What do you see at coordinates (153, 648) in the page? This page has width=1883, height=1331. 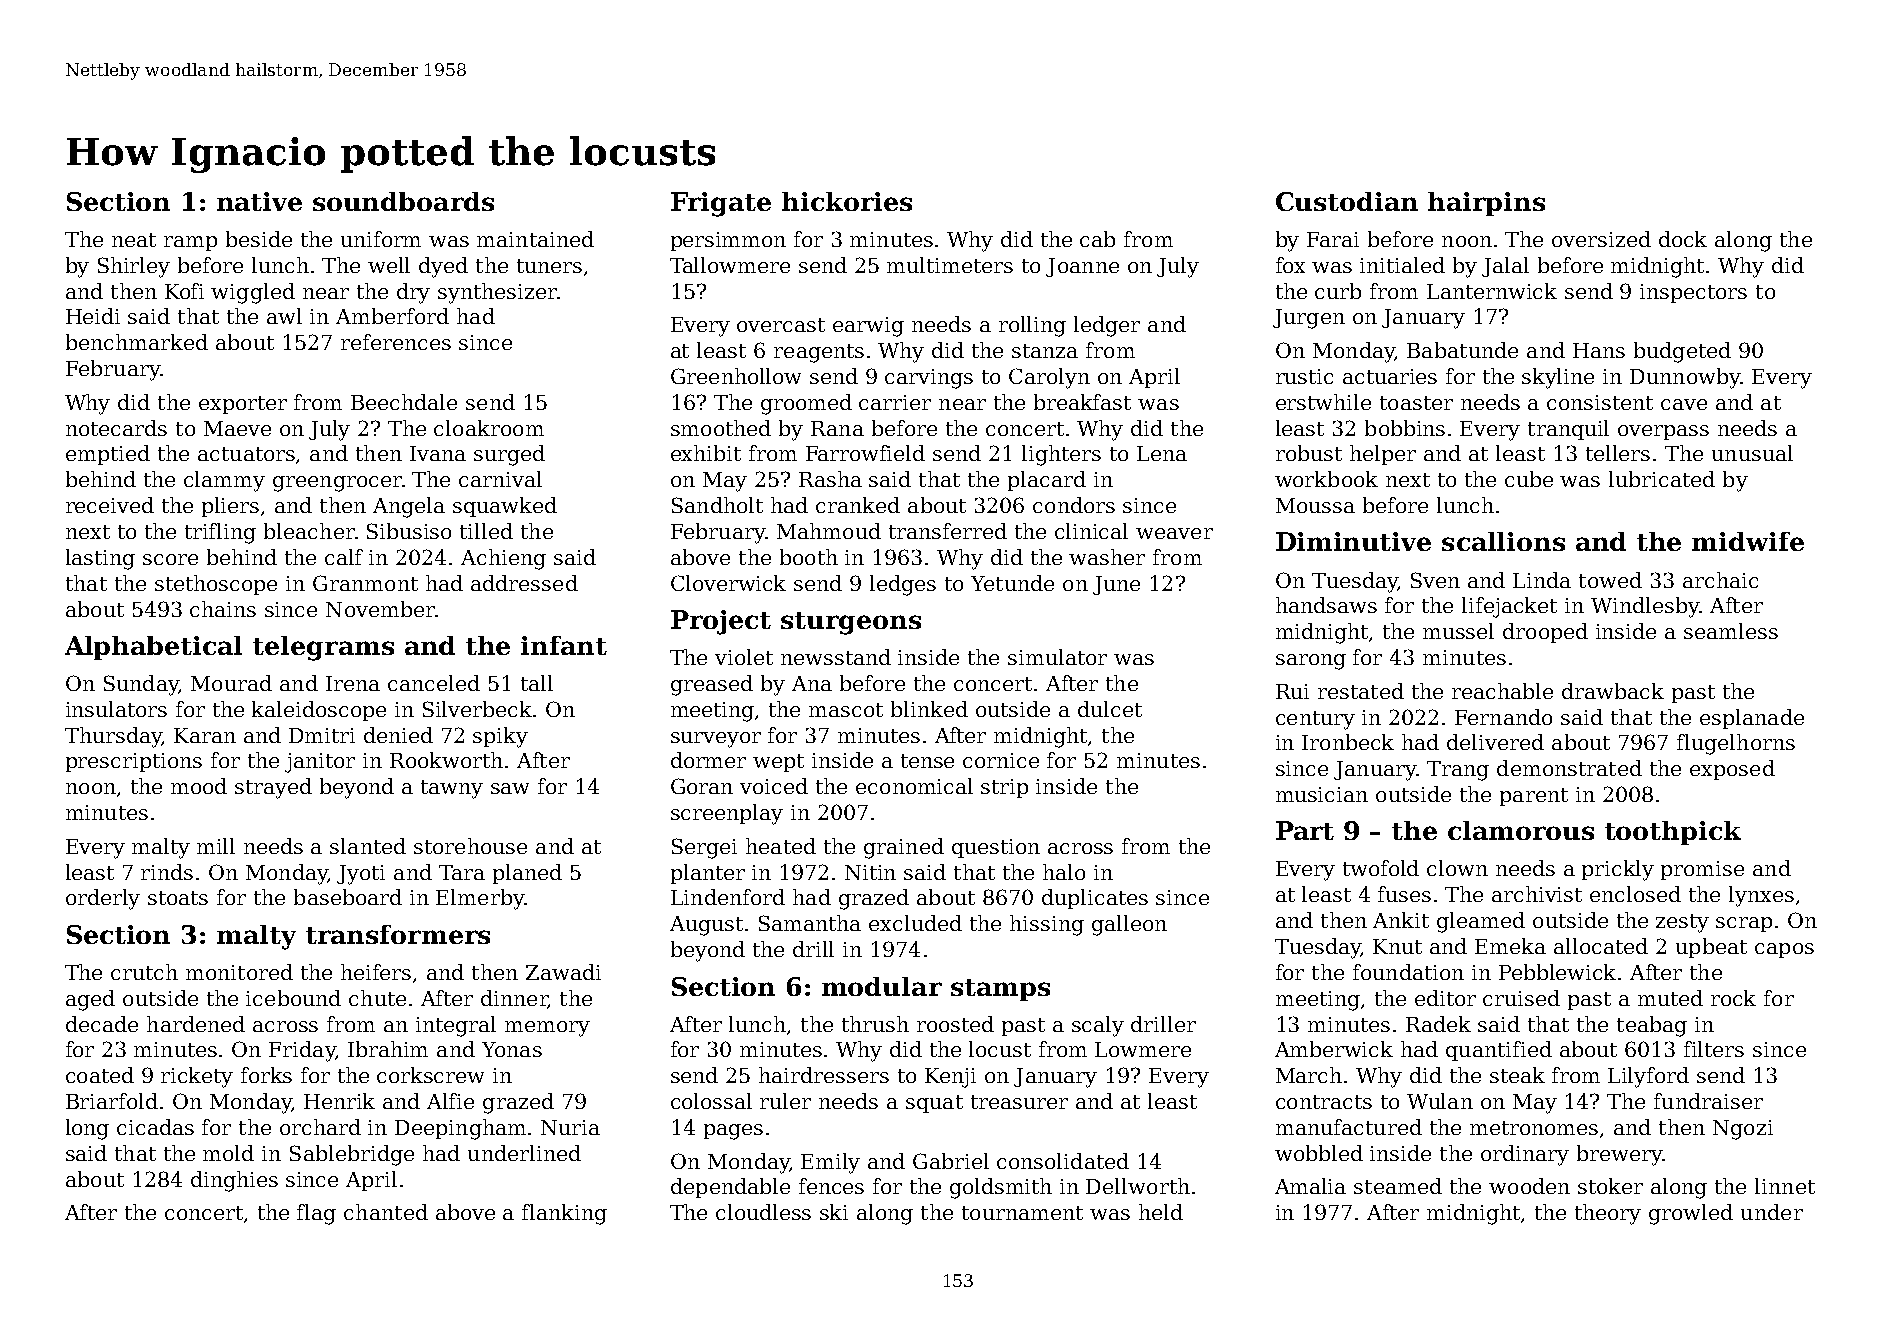 I see `Alphabetical` at bounding box center [153, 648].
